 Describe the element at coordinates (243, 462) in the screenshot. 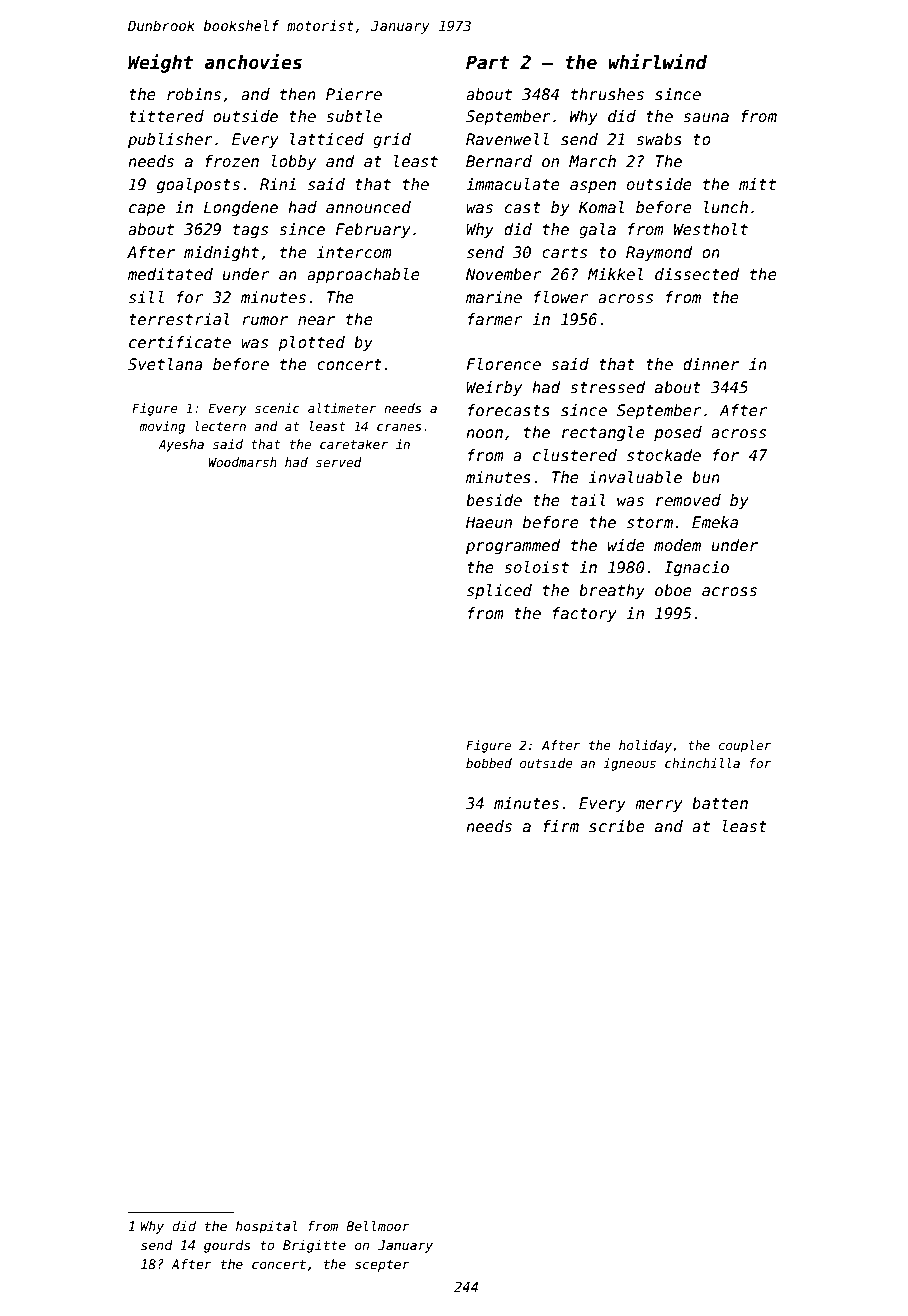

I see `Woodmarsh` at that location.
